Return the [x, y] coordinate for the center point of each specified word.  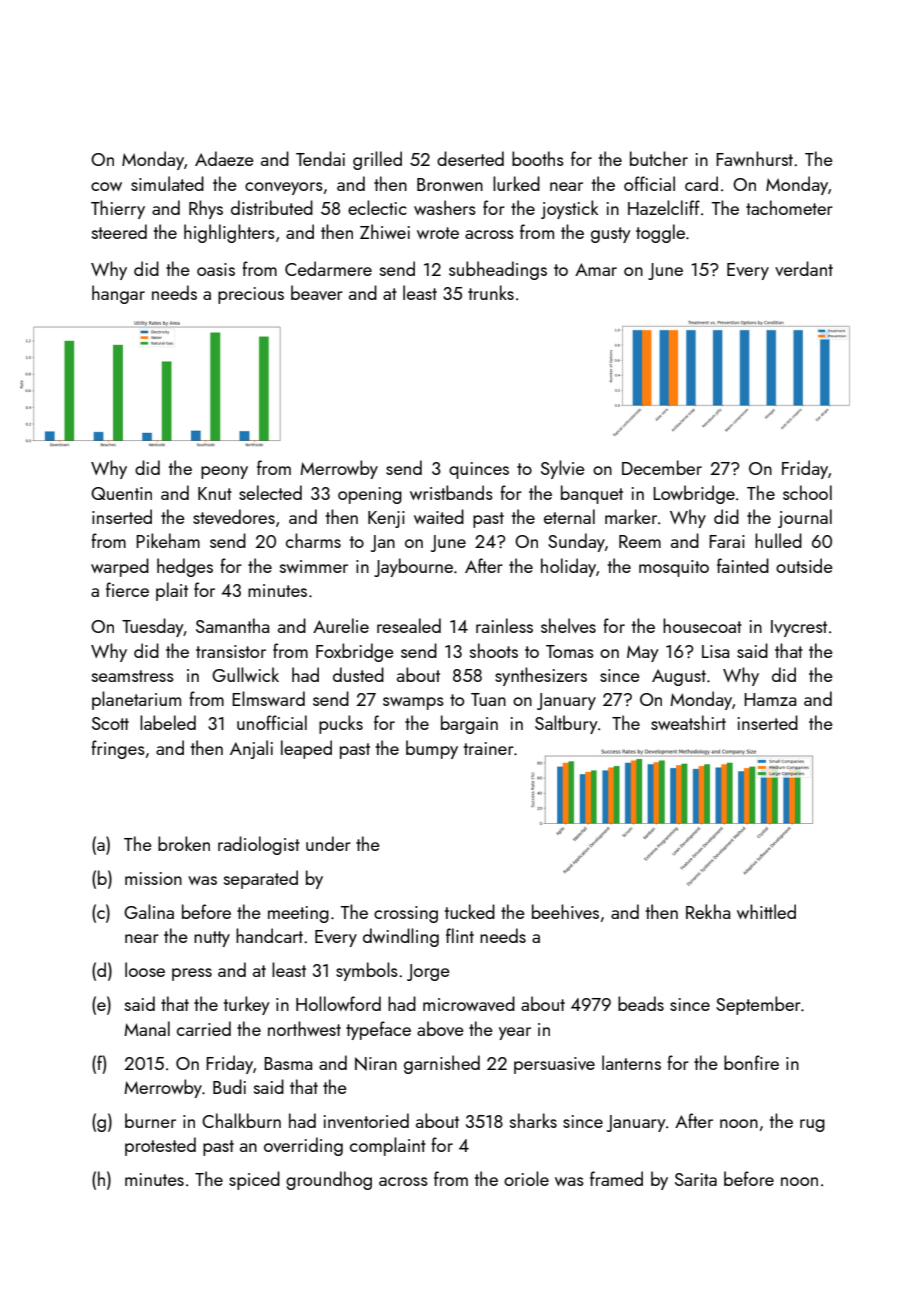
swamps [413, 703]
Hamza [770, 699]
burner [150, 1120]
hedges [185, 567]
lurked [516, 183]
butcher [659, 158]
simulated [167, 183]
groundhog [329, 1180]
